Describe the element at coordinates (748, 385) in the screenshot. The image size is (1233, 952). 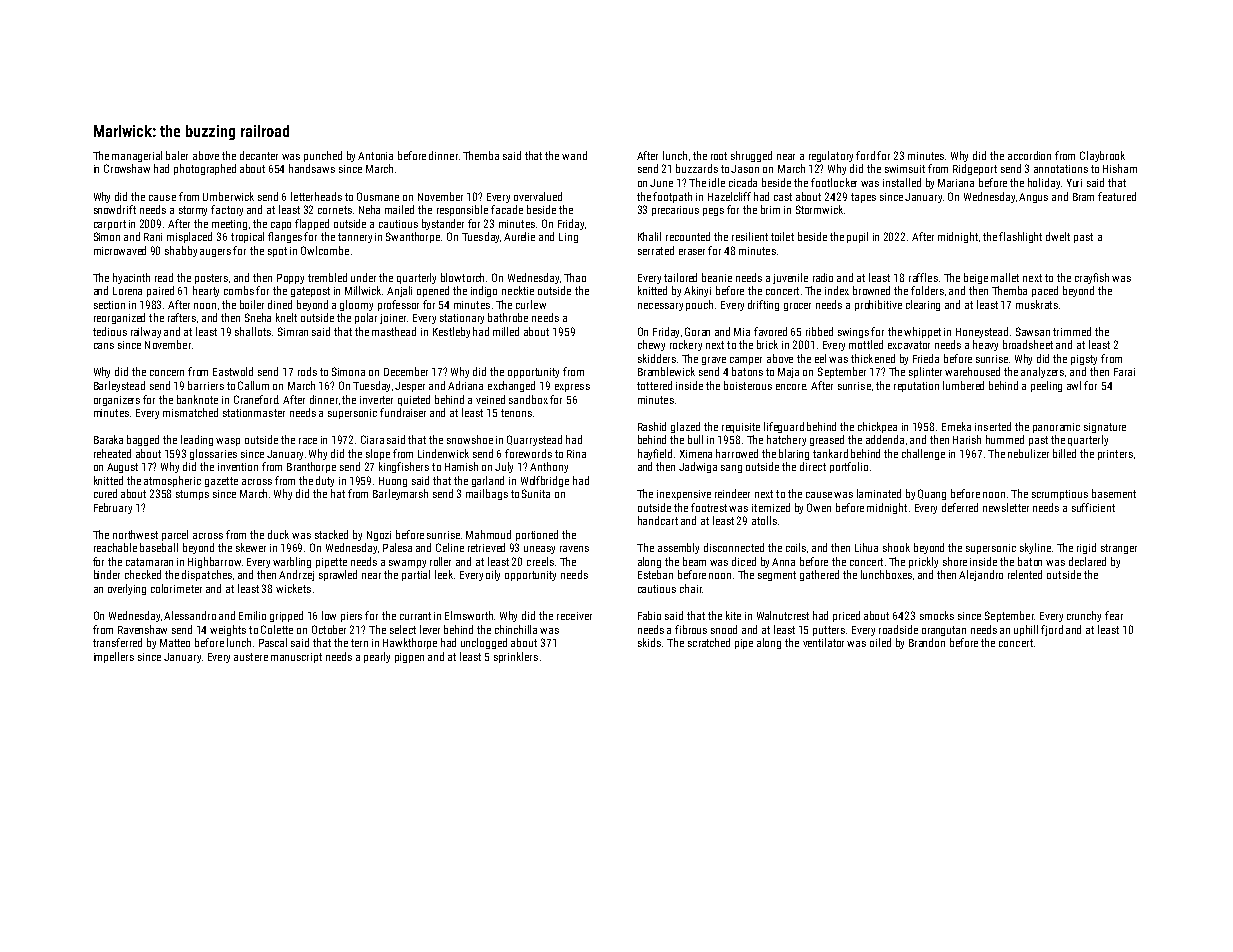
I see `boisterous` at that location.
